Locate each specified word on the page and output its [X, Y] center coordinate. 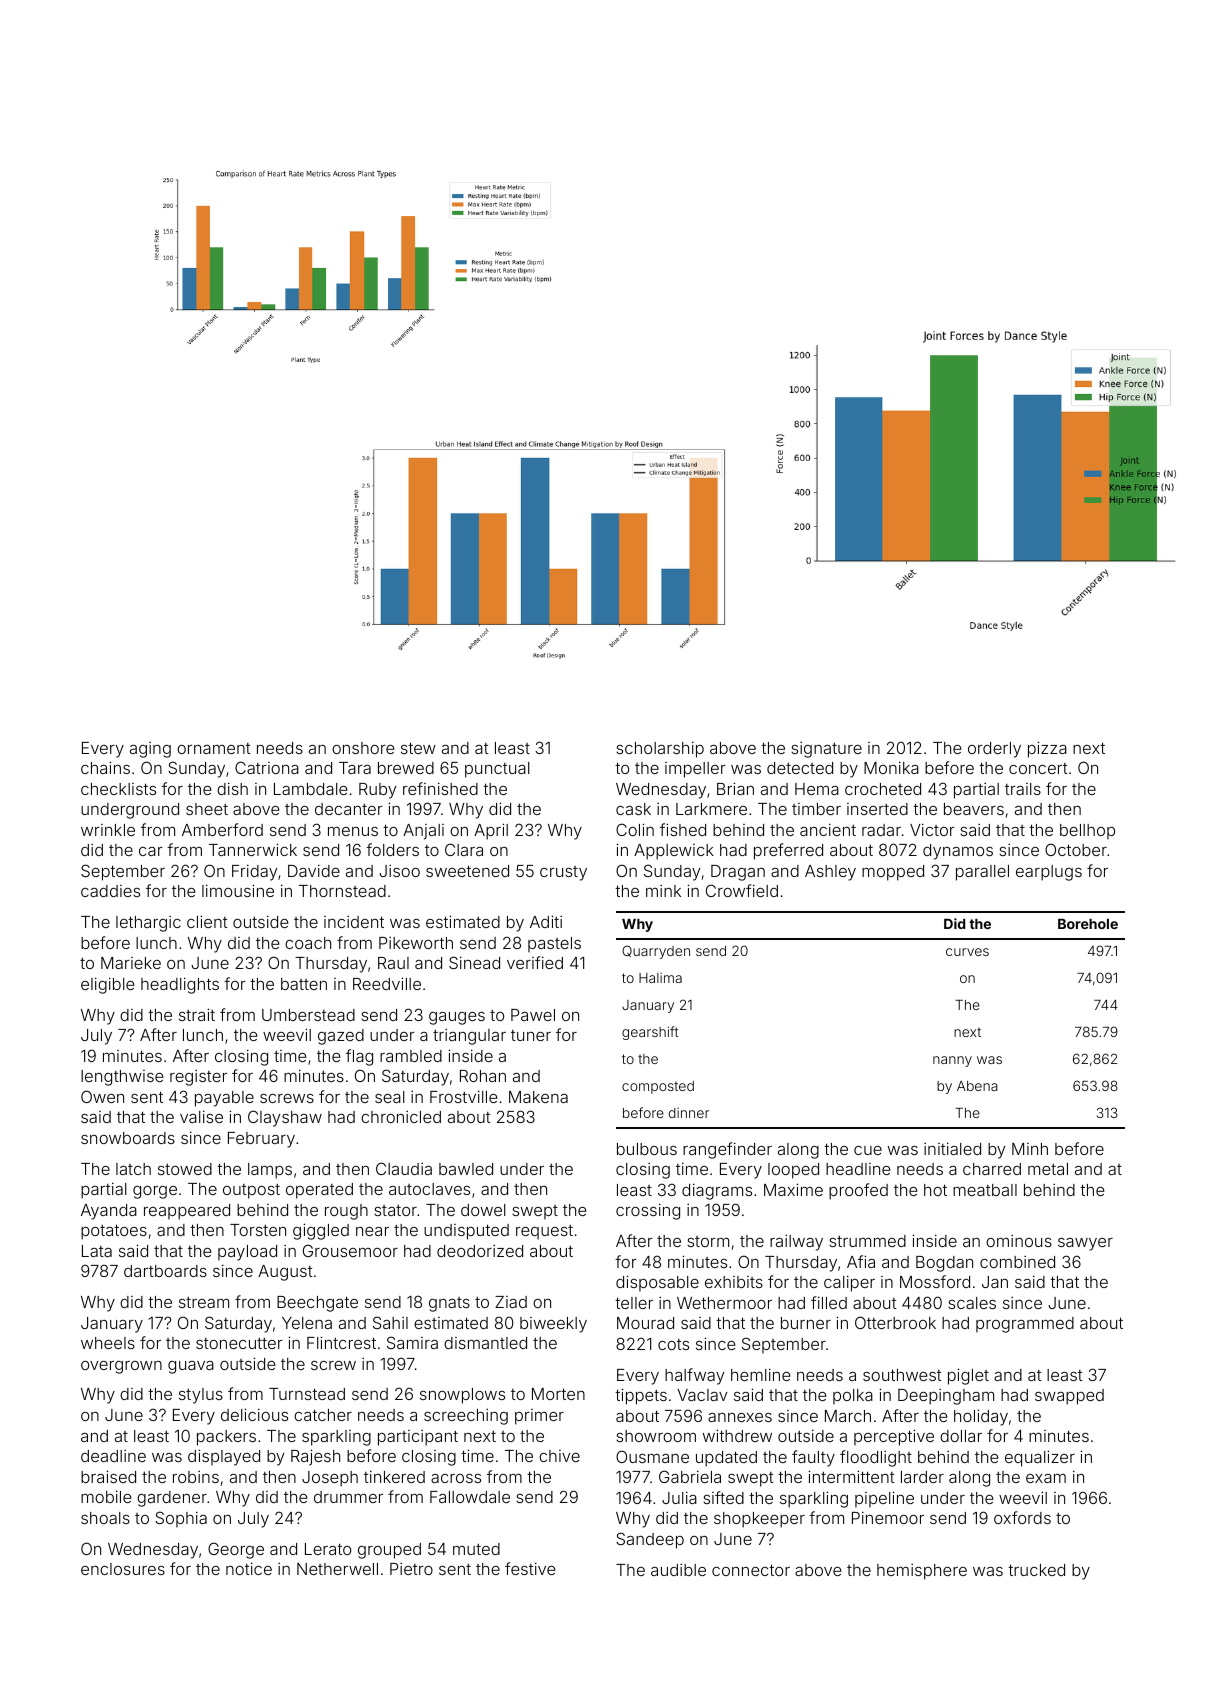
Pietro [411, 1569]
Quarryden [656, 952]
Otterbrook [895, 1322]
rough [346, 1212]
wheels [108, 1343]
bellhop [1087, 831]
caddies [110, 891]
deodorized [480, 1251]
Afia [861, 1261]
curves [967, 952]
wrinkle [108, 830]
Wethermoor [724, 1303]
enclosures [123, 1569]
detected [800, 768]
